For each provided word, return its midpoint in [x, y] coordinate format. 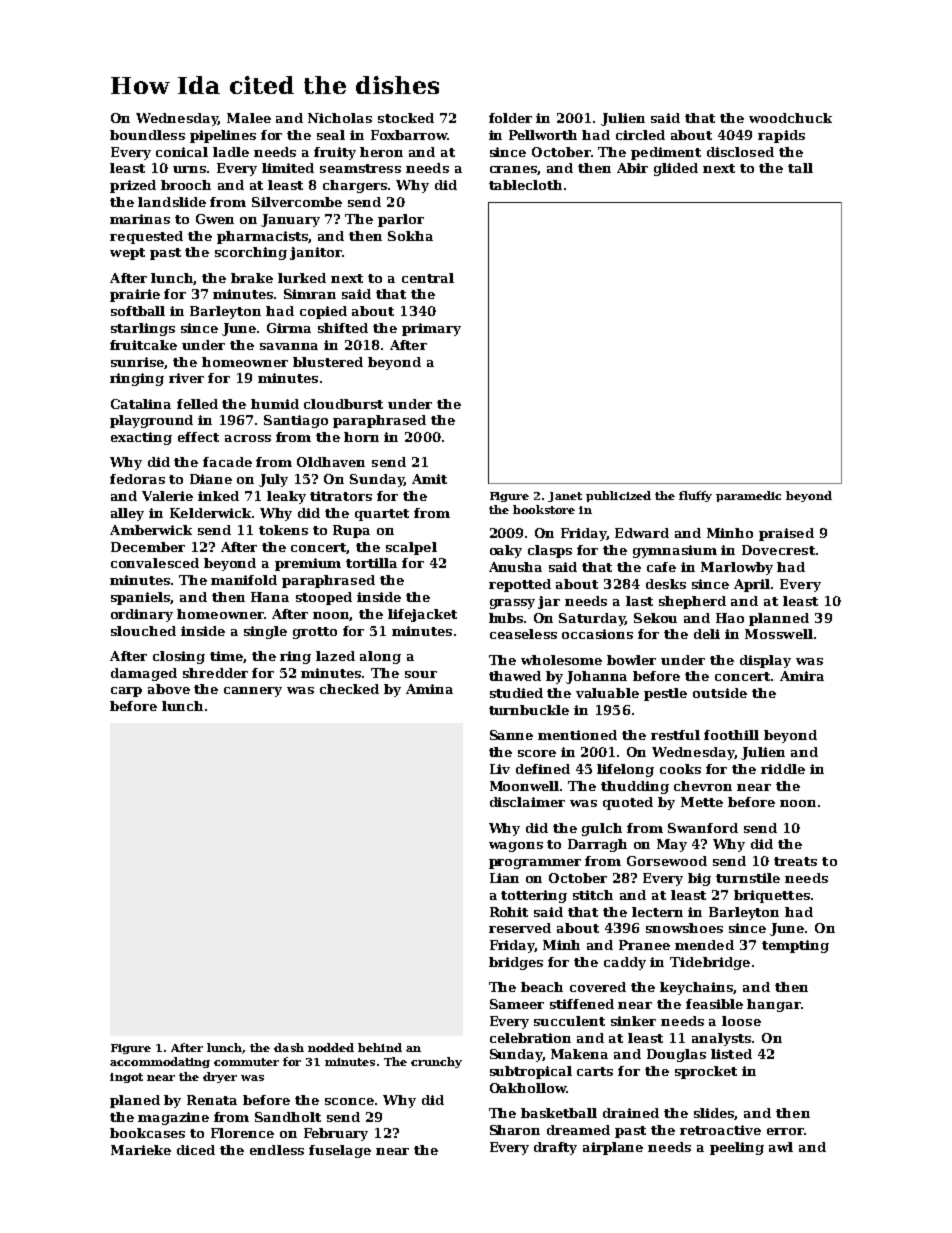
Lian [504, 878]
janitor [316, 253]
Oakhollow [528, 1088]
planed [135, 1101]
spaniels [141, 598]
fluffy [695, 496]
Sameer [517, 1004]
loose [741, 1021]
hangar [774, 1005]
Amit [429, 479]
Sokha [410, 236]
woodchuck [790, 118]
